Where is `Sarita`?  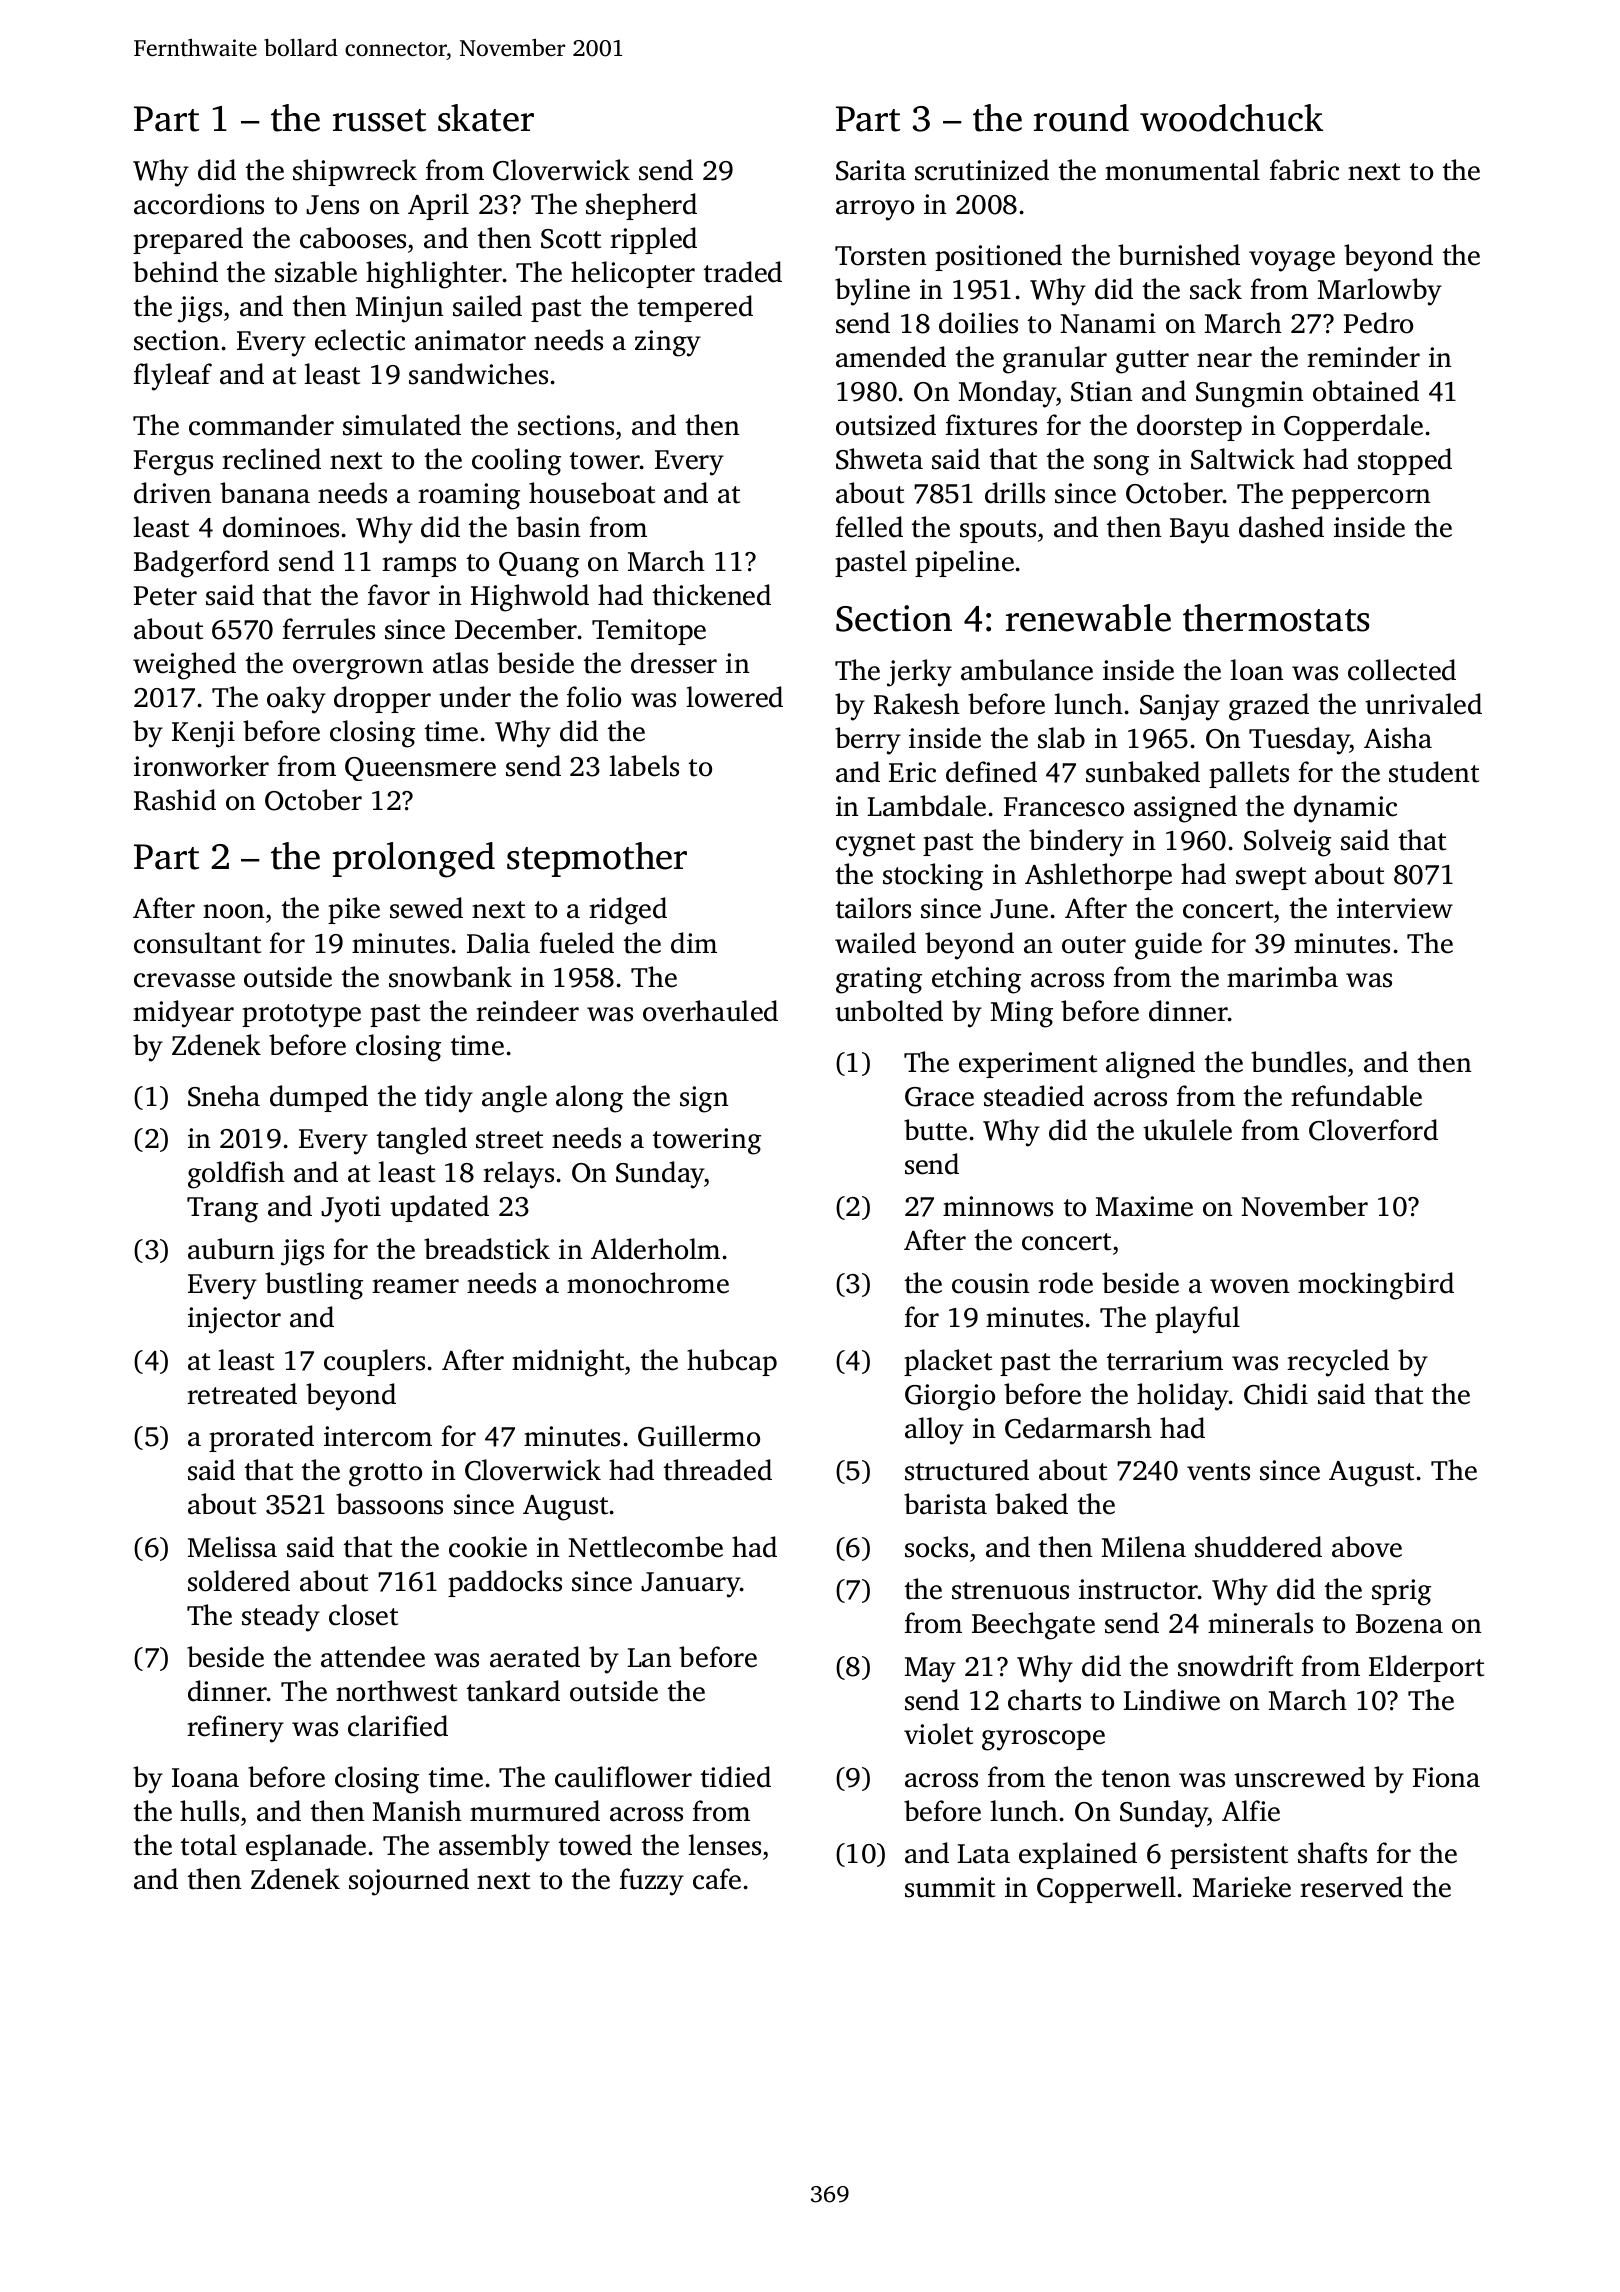
Sarita is located at coordinates (871, 170).
